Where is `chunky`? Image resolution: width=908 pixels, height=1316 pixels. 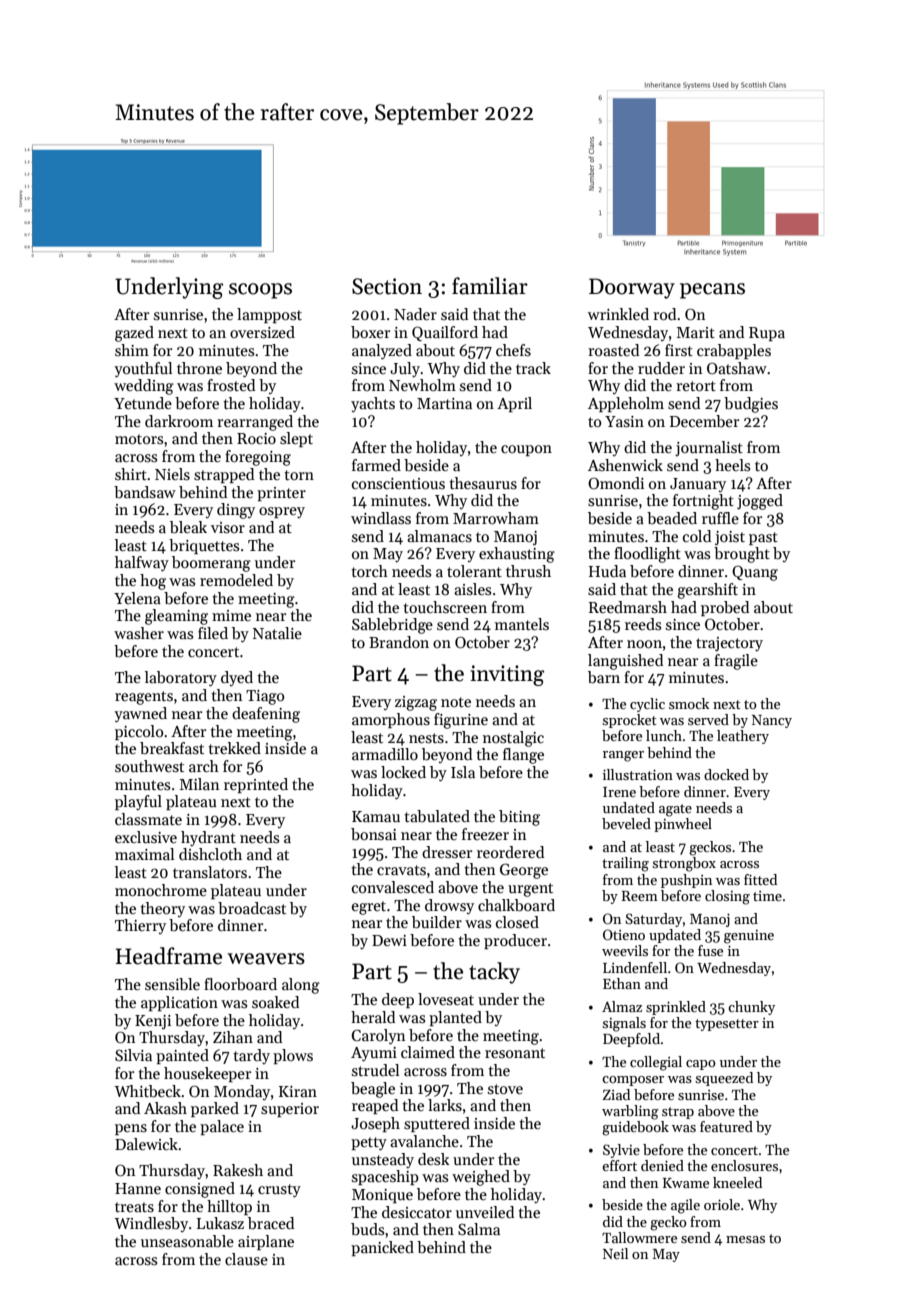
chunky is located at coordinates (751, 1008).
